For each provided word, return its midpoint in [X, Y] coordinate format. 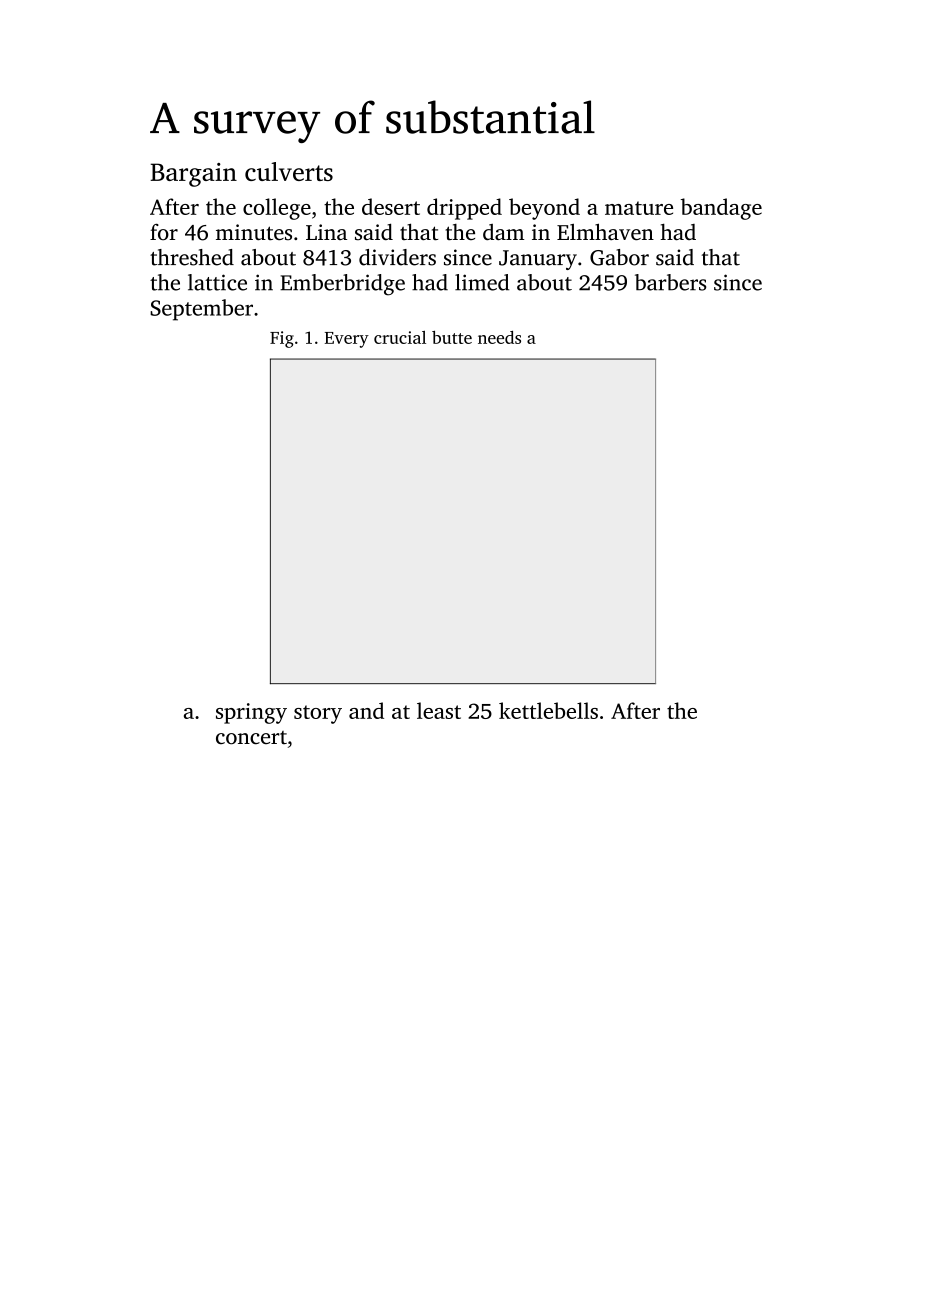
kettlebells [548, 710]
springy [251, 713]
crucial [400, 337]
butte [452, 337]
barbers [670, 282]
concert [251, 738]
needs [499, 337]
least [439, 710]
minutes [254, 232]
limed [482, 282]
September [201, 310]
